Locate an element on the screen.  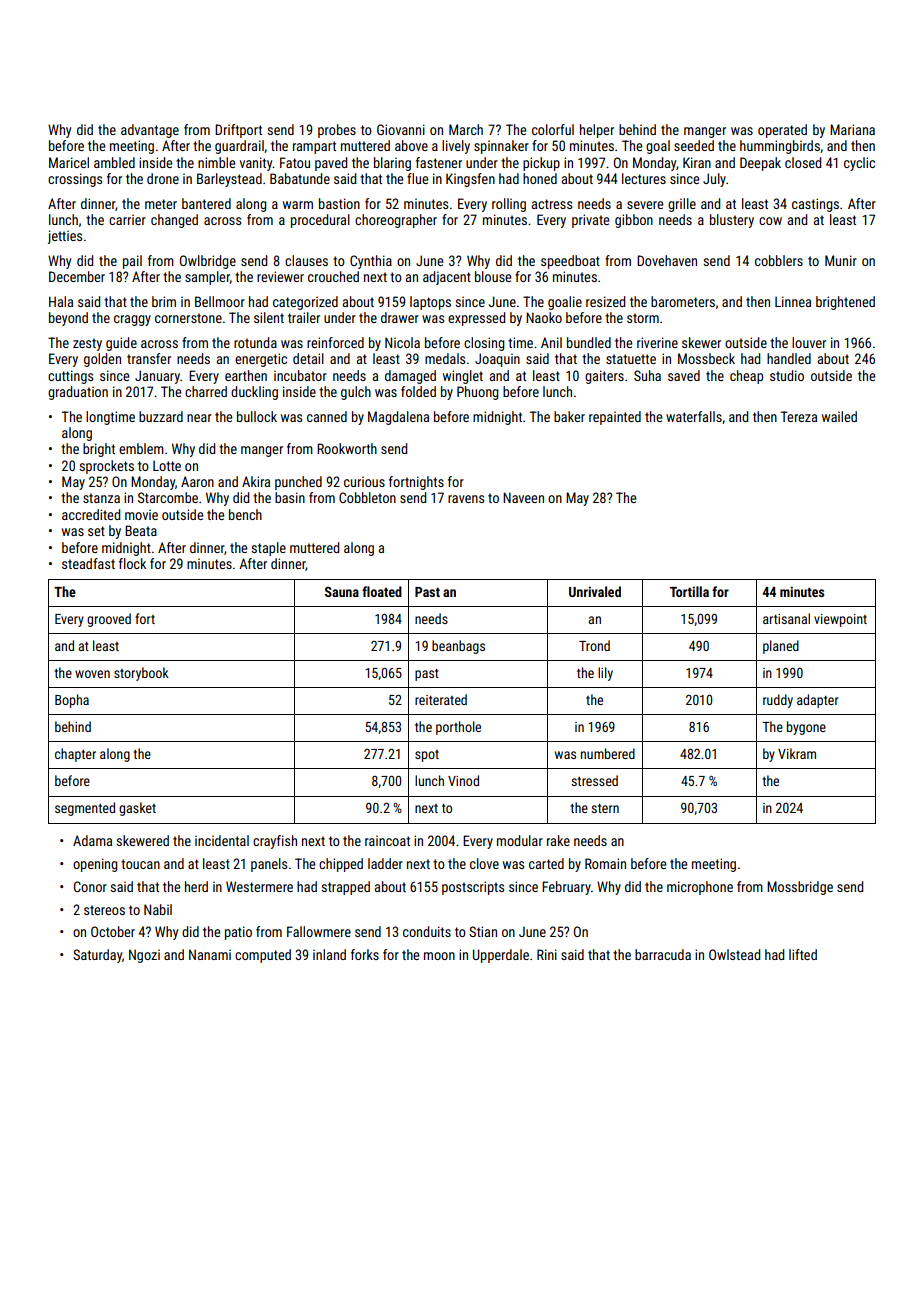
louver is located at coordinates (809, 342).
